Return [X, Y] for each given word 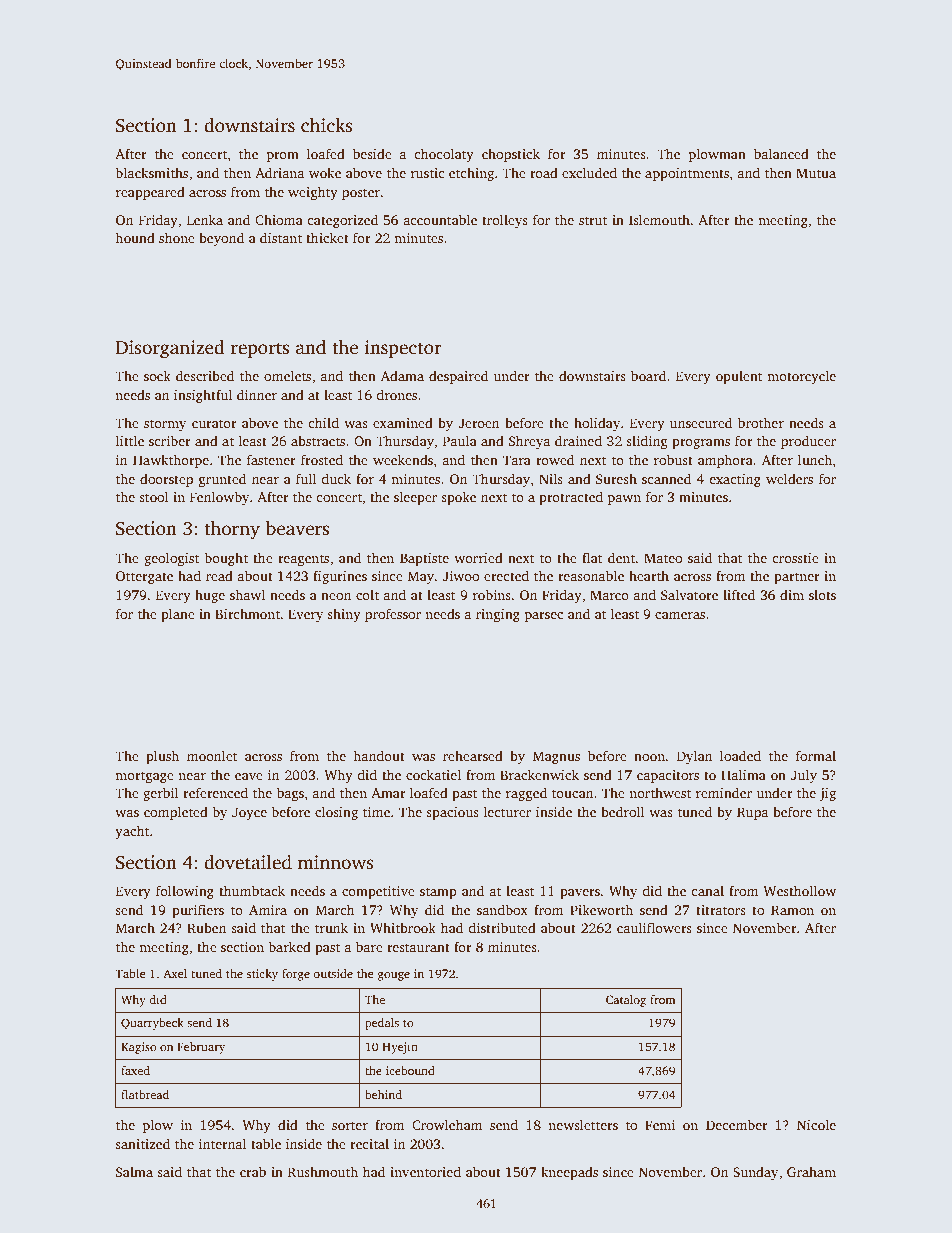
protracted [571, 498]
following [185, 892]
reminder [724, 792]
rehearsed [473, 755]
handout [379, 755]
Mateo [663, 558]
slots [822, 594]
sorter [350, 1125]
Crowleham [447, 1124]
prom [283, 157]
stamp [438, 893]
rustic [428, 173]
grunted [222, 480]
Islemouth [659, 219]
